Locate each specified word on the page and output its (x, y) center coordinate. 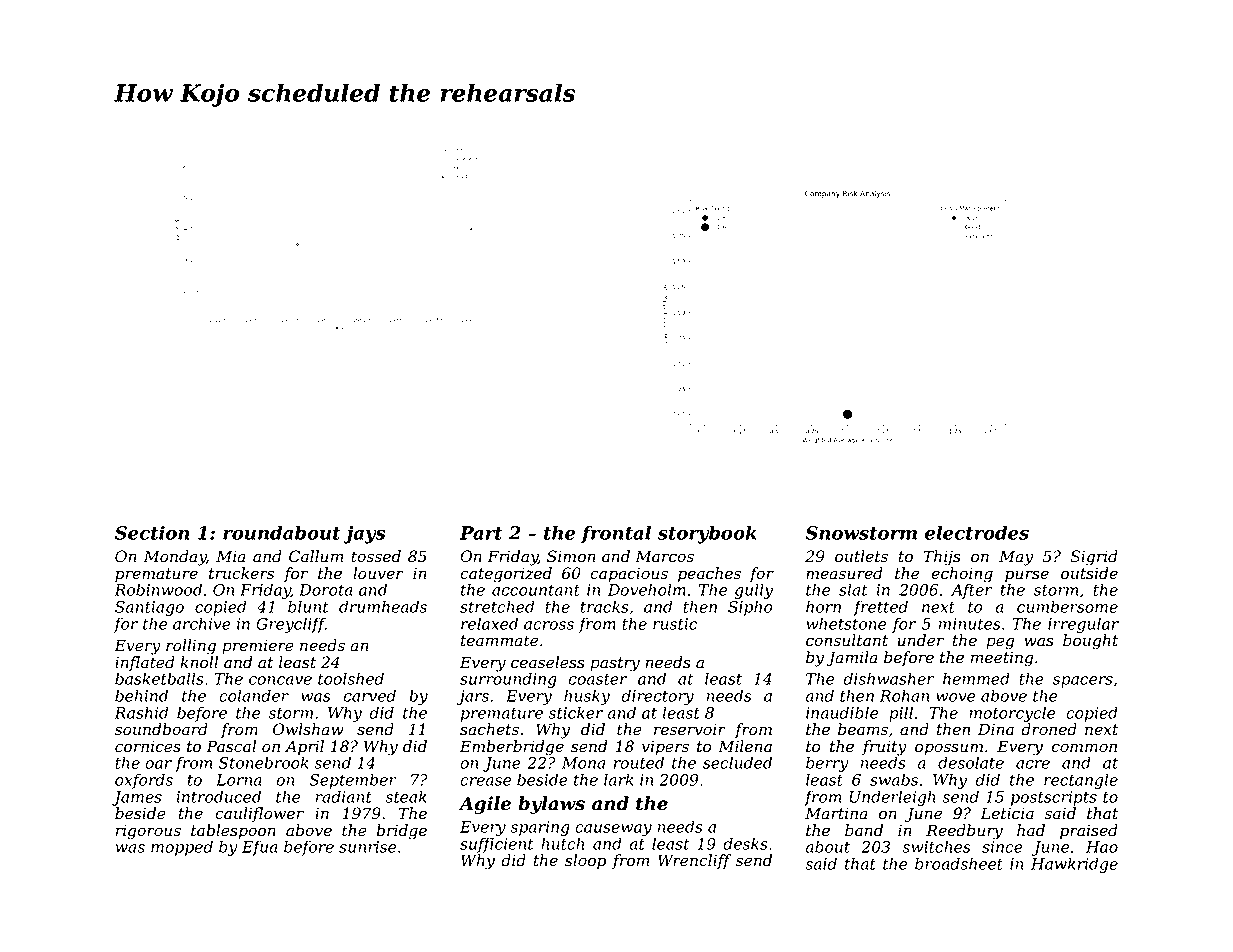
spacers (1083, 682)
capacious (629, 575)
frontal (616, 534)
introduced (218, 796)
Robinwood (158, 589)
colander (254, 695)
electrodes (977, 532)
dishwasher (889, 678)
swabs (894, 779)
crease (485, 781)
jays (364, 535)
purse (1027, 576)
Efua (260, 848)
